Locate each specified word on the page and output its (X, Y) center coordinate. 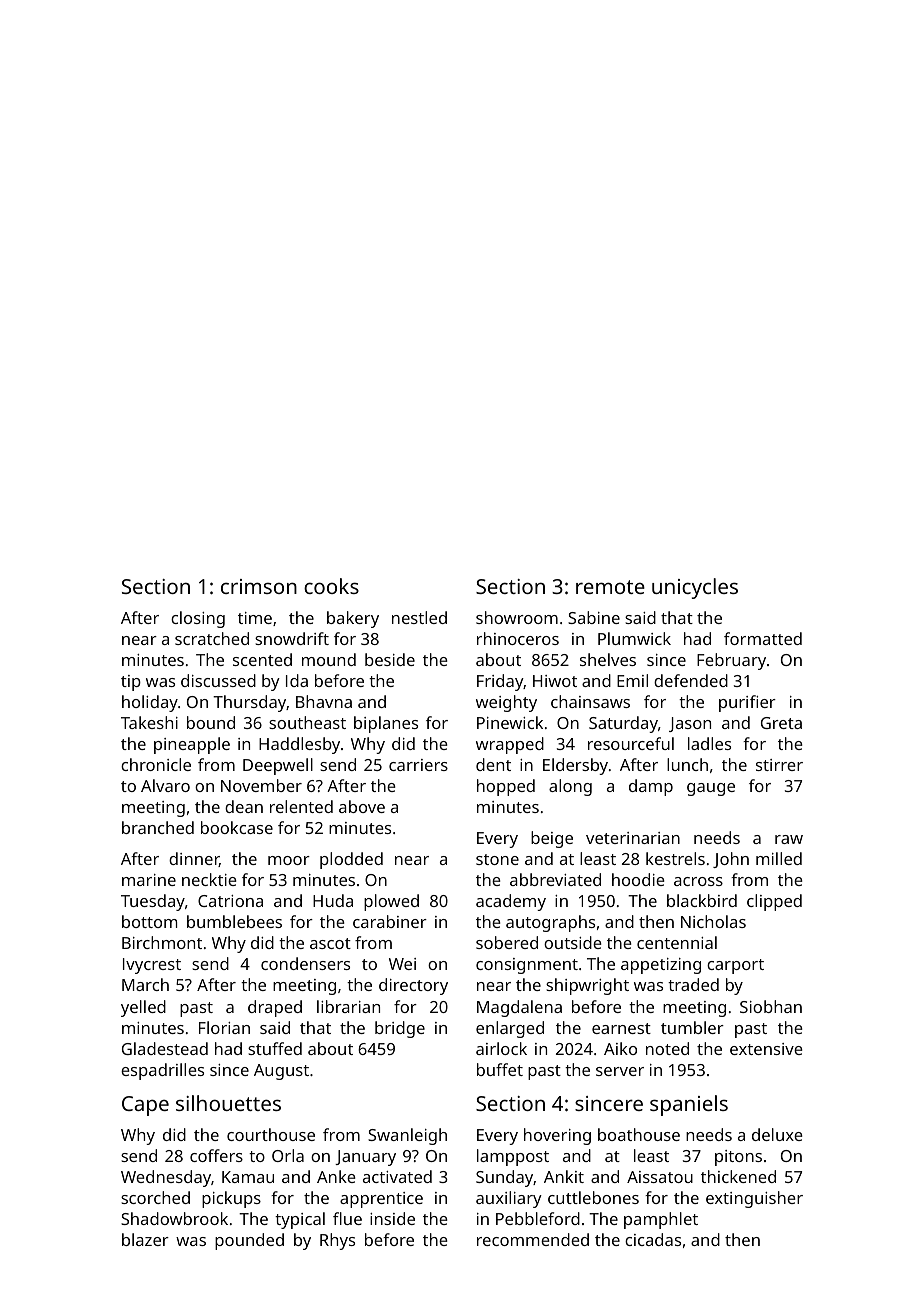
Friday (500, 682)
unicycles (695, 588)
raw (789, 839)
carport (735, 966)
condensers (305, 963)
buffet (500, 1069)
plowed (391, 902)
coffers (216, 1155)
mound (329, 659)
